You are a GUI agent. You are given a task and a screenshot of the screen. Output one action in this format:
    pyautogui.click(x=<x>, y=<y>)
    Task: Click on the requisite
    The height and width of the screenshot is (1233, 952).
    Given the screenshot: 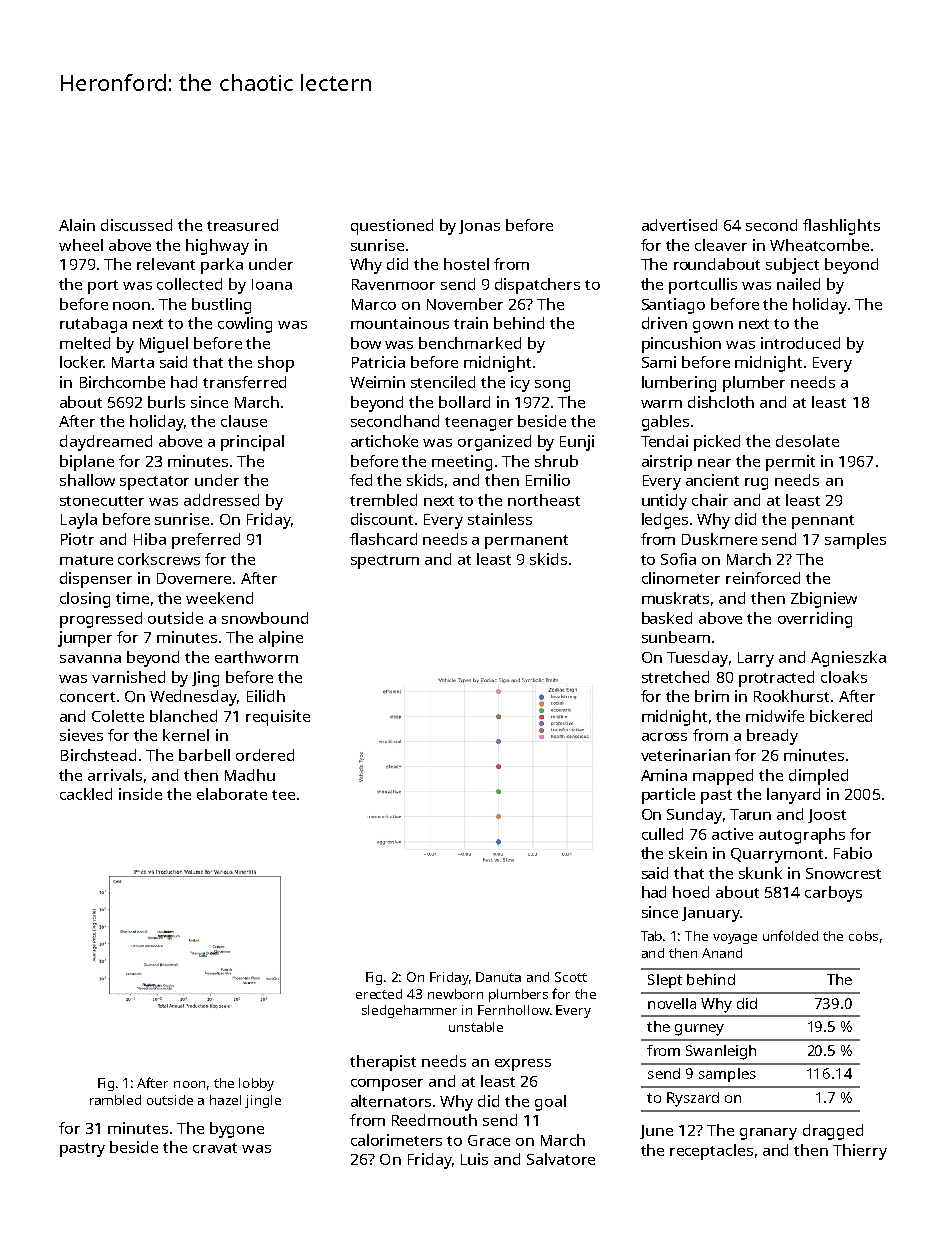 What is the action you would take?
    pyautogui.click(x=278, y=718)
